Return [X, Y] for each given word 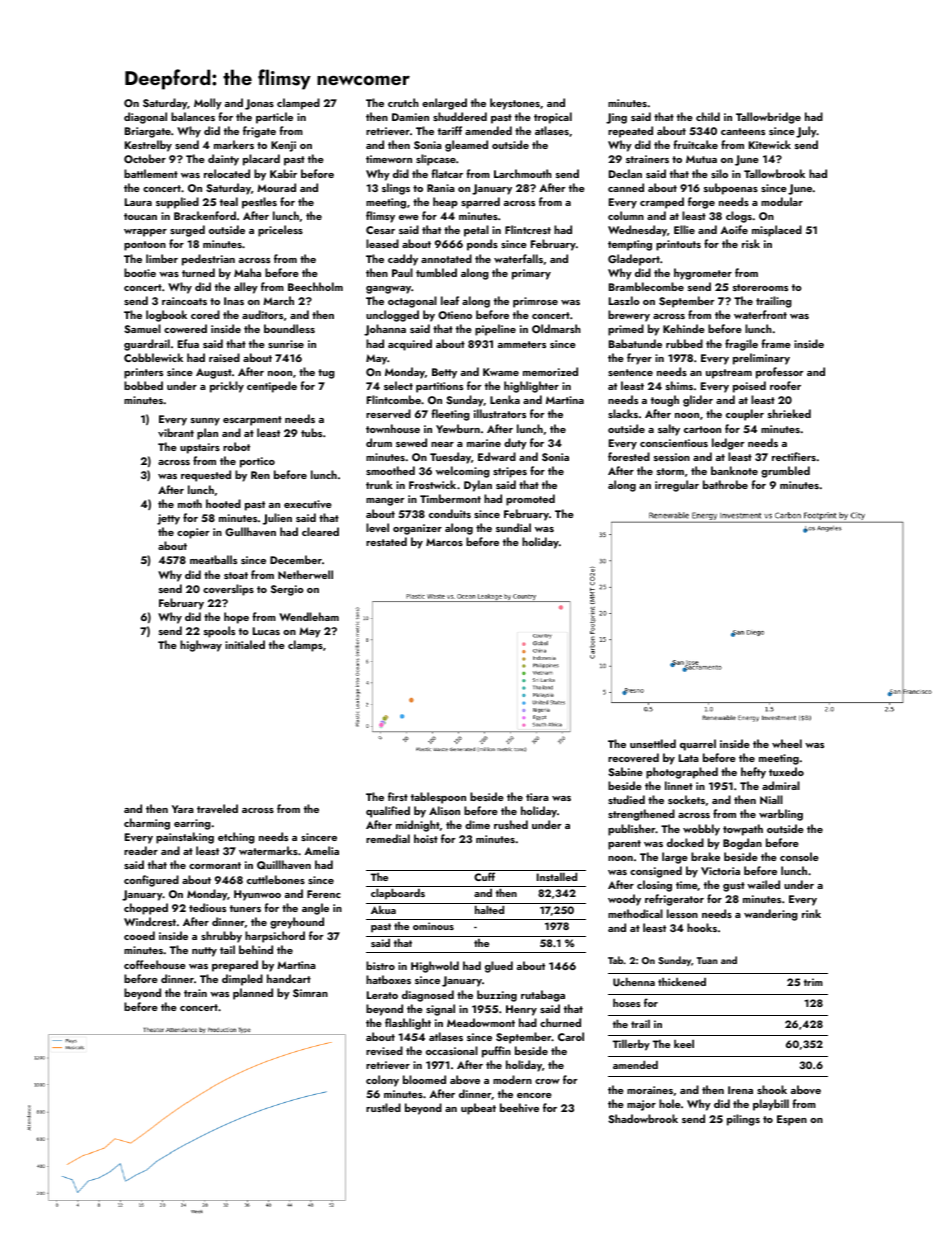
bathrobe [725, 484]
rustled [383, 1107]
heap [445, 203]
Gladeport [634, 260]
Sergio [287, 590]
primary [531, 274]
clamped [298, 104]
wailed [763, 884]
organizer [417, 529]
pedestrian [208, 260]
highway [201, 646]
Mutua [701, 159]
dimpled [242, 980]
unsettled [653, 743]
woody [624, 900]
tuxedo [786, 771]
